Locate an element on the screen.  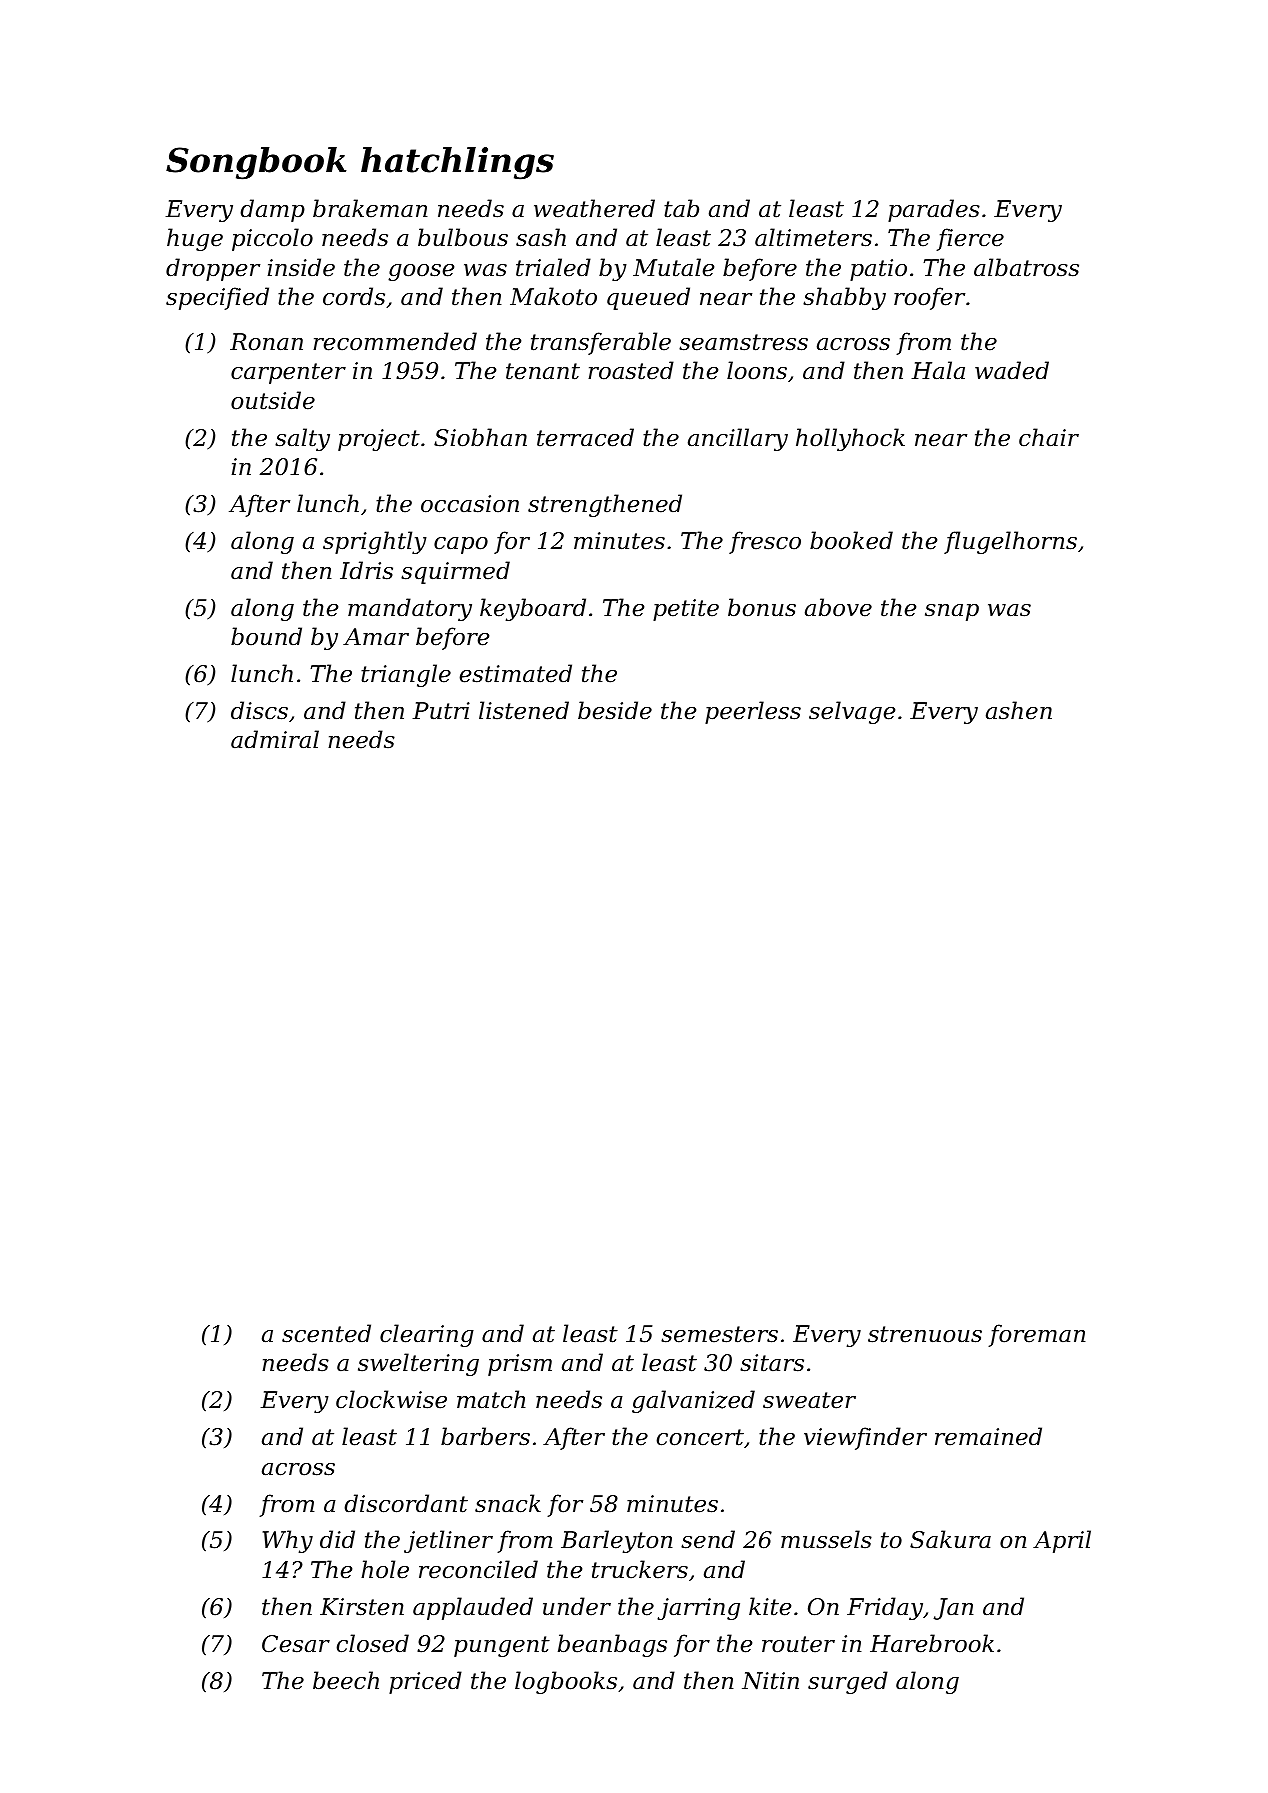
albatross is located at coordinates (1026, 267).
